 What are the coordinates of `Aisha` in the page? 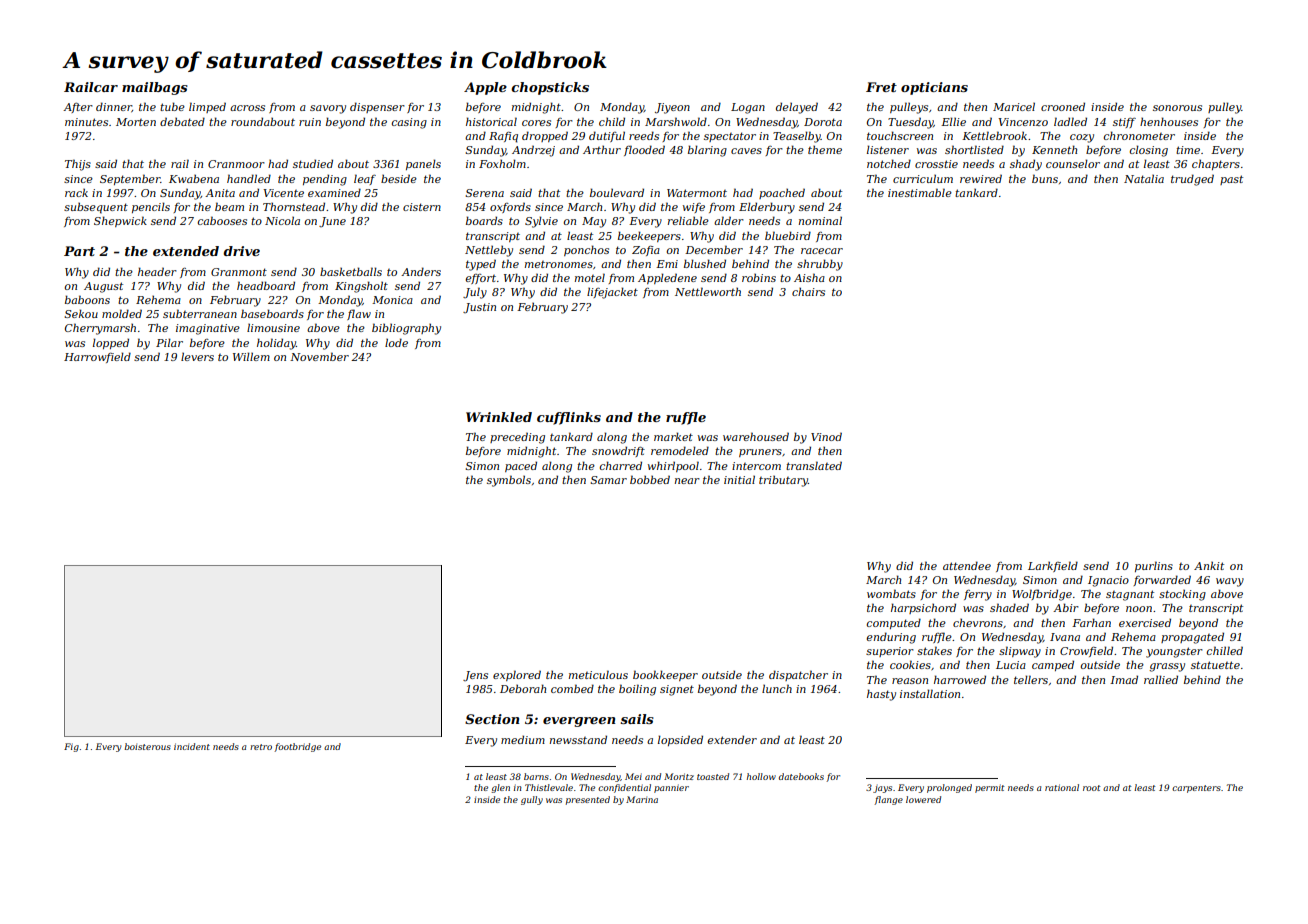 It's located at (809, 277).
